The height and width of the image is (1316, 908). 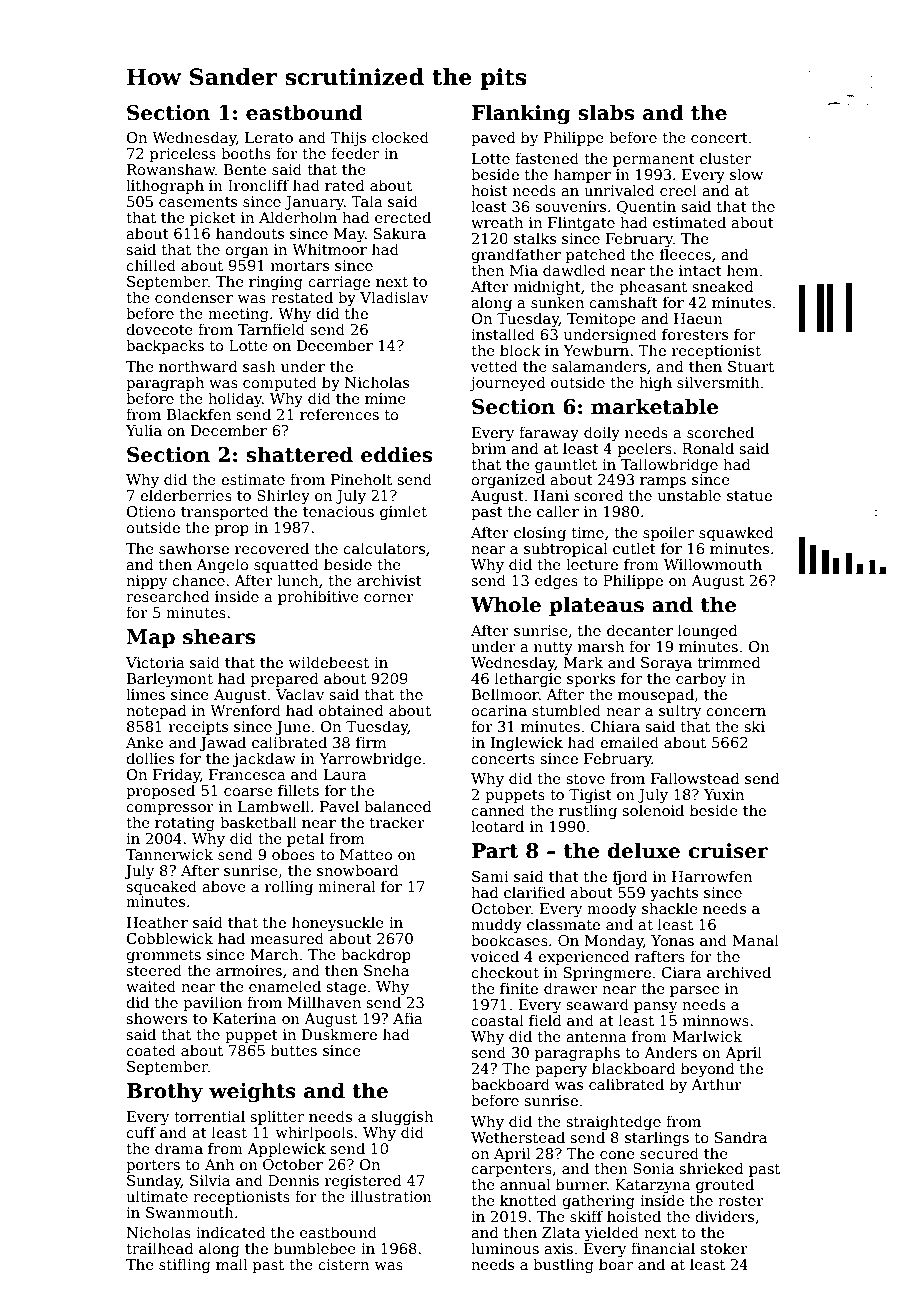 I want to click on Sakura, so click(x=400, y=233).
